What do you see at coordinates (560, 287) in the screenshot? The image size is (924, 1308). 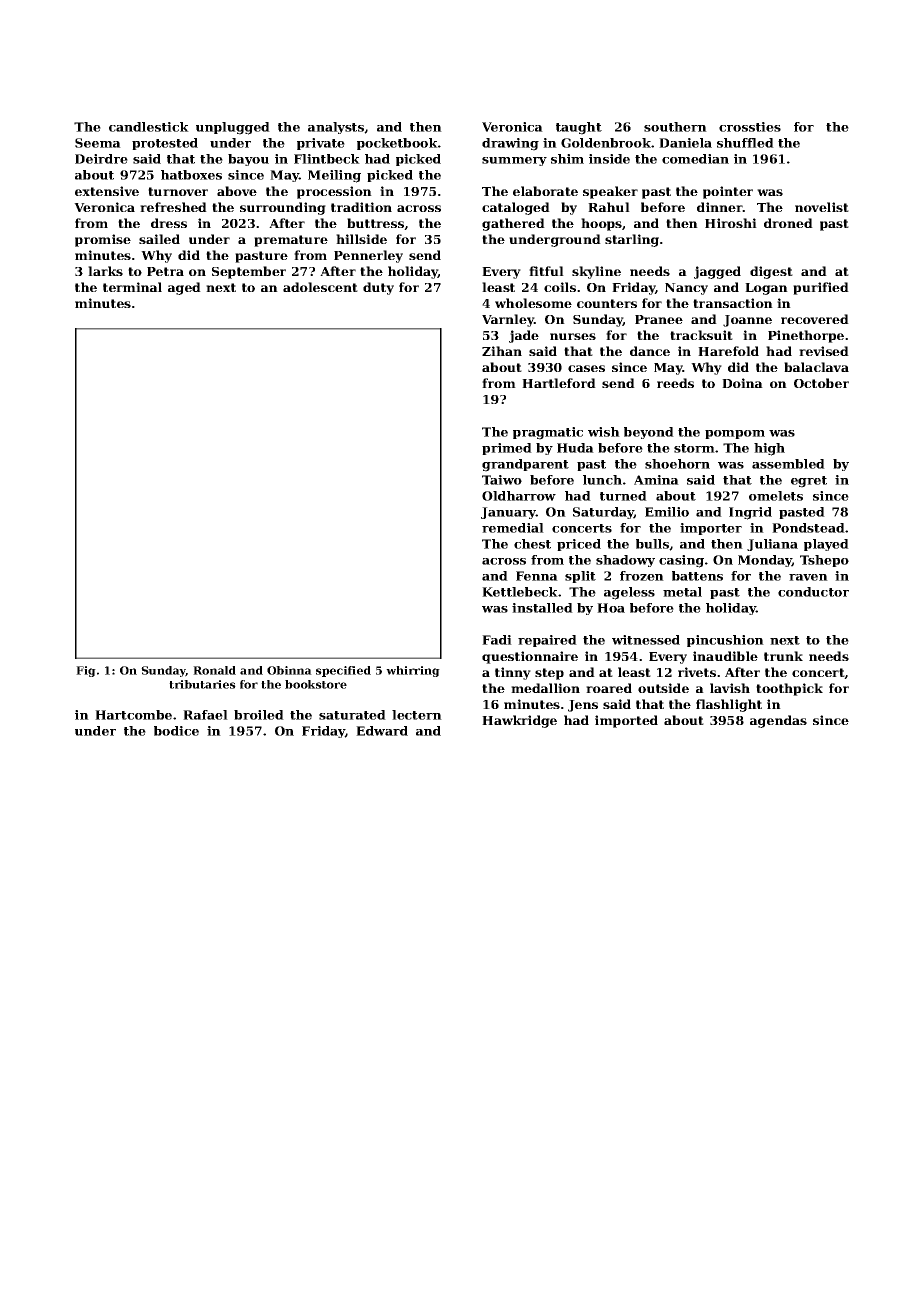 I see `coils` at bounding box center [560, 287].
